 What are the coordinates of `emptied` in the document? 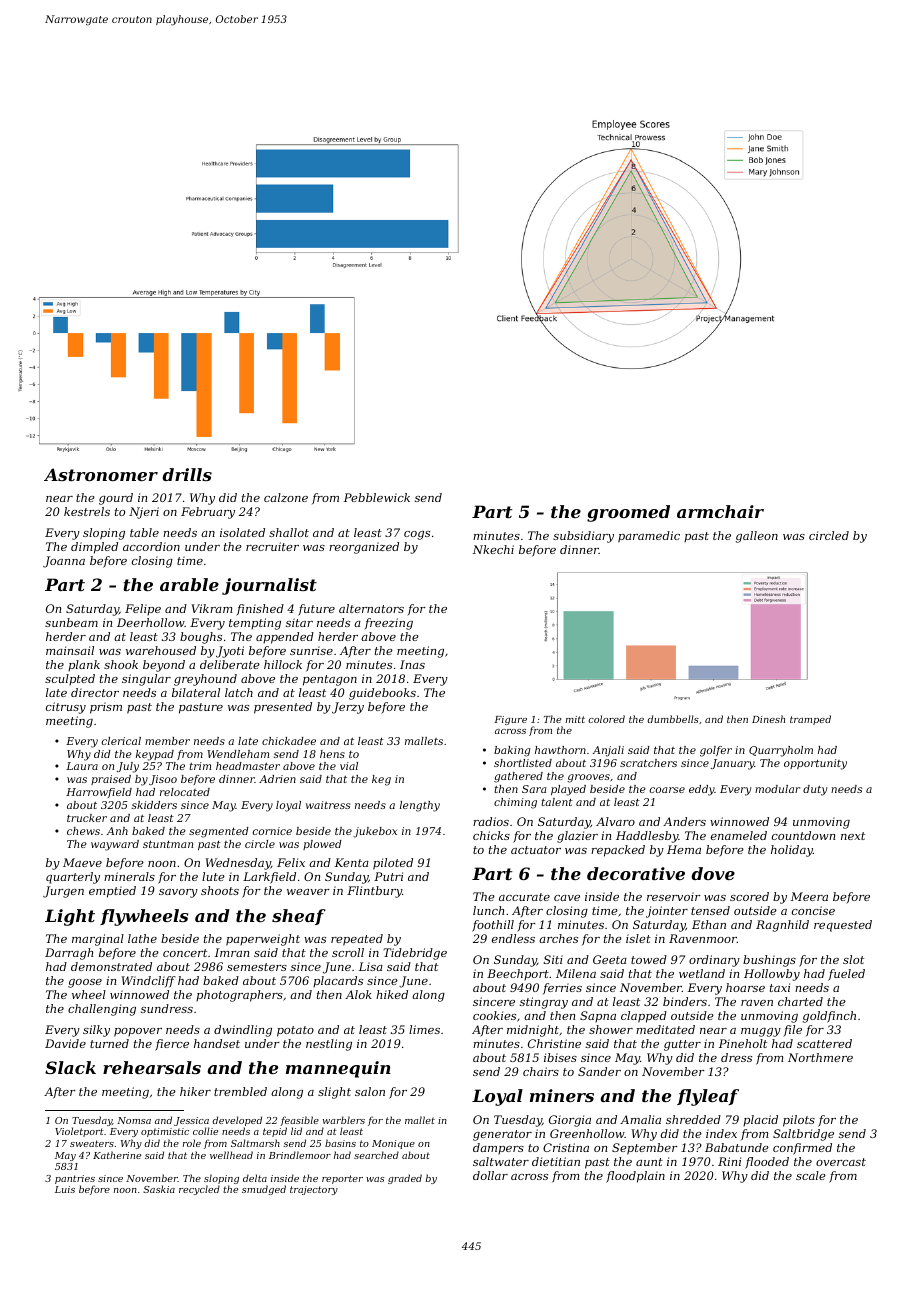 It's located at (112, 892).
